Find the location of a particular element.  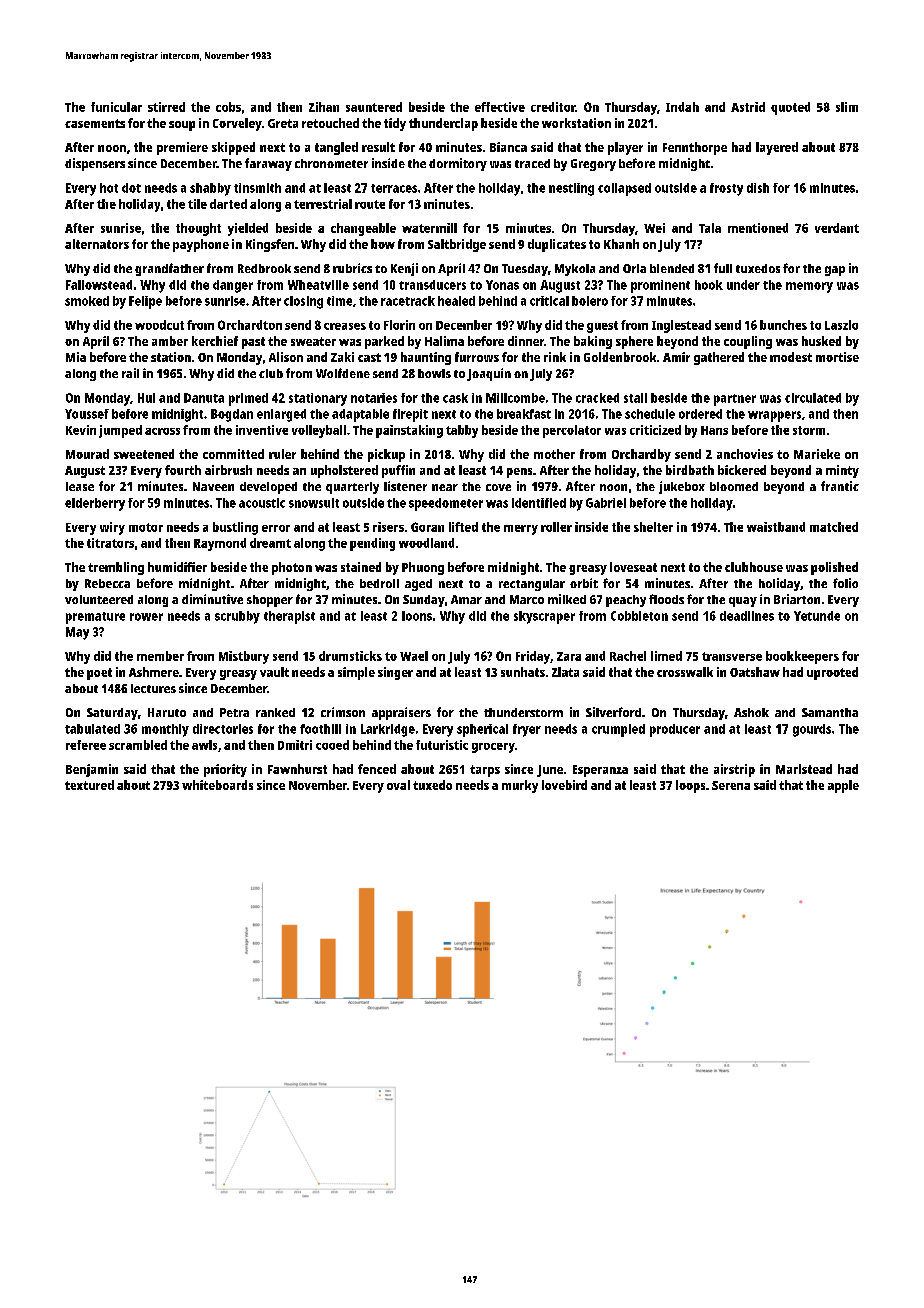

titrators is located at coordinates (110, 543).
